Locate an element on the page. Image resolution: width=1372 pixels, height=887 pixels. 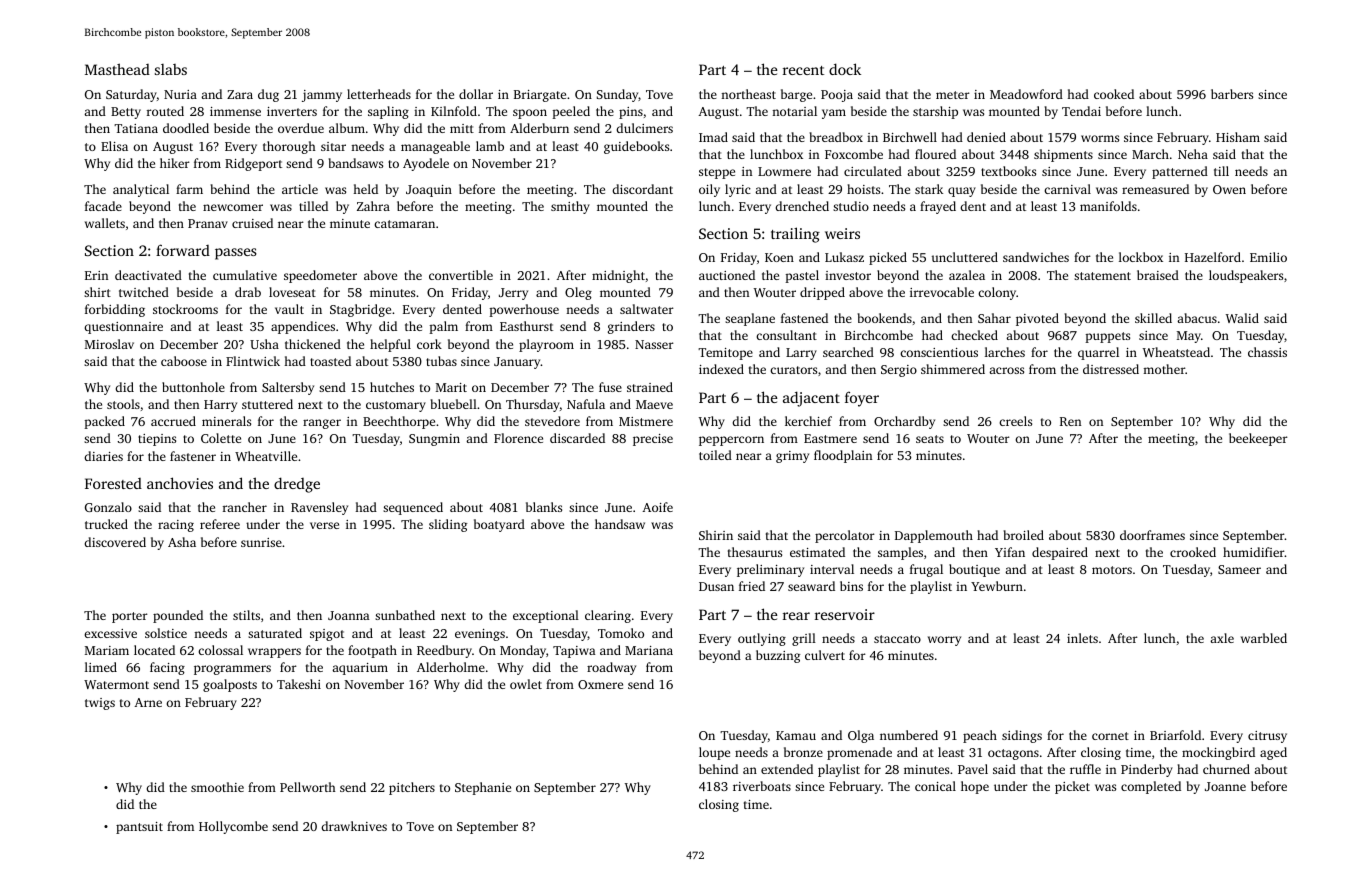
cruised is located at coordinates (252, 223).
